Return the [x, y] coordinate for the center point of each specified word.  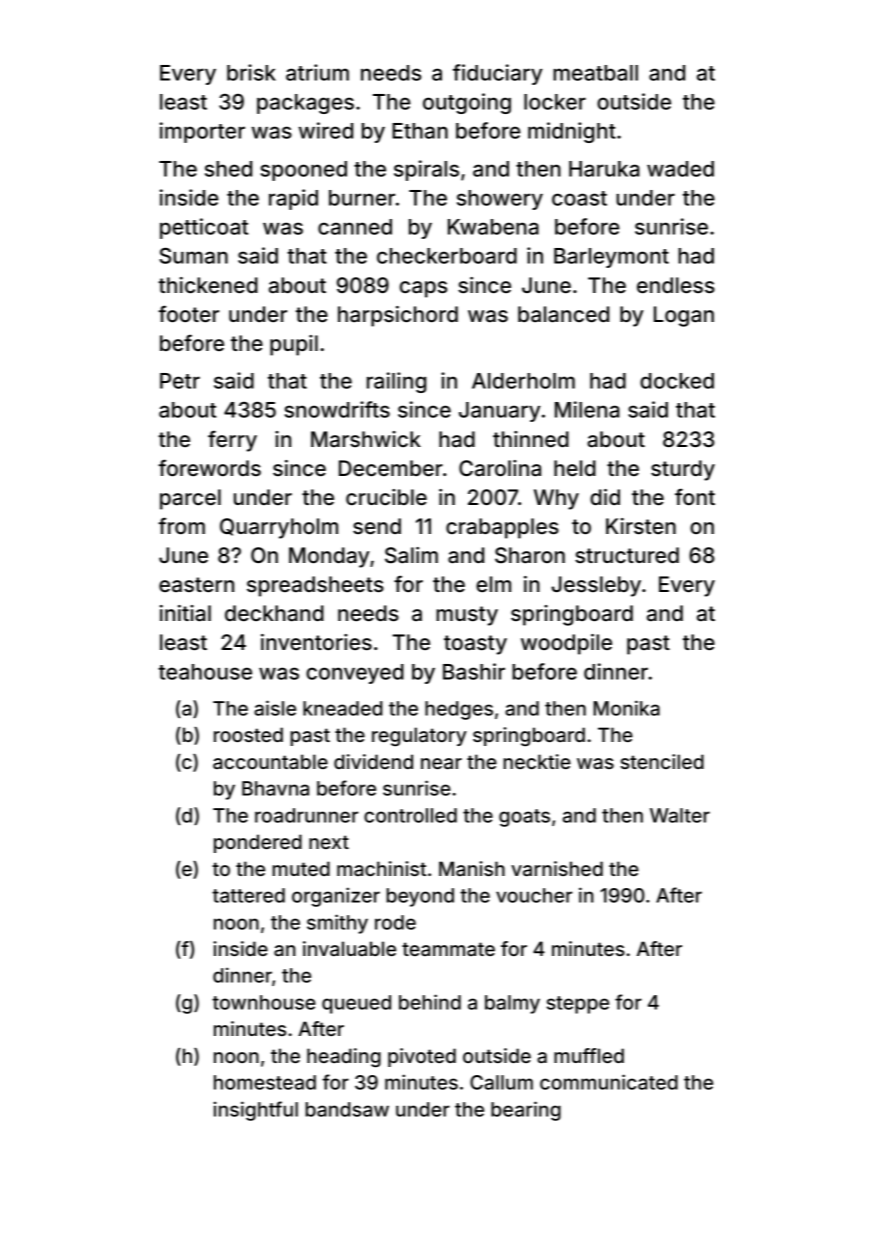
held [575, 468]
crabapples [502, 528]
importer [202, 132]
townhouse [264, 1002]
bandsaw [347, 1109]
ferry [232, 441]
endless [676, 285]
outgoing [467, 103]
